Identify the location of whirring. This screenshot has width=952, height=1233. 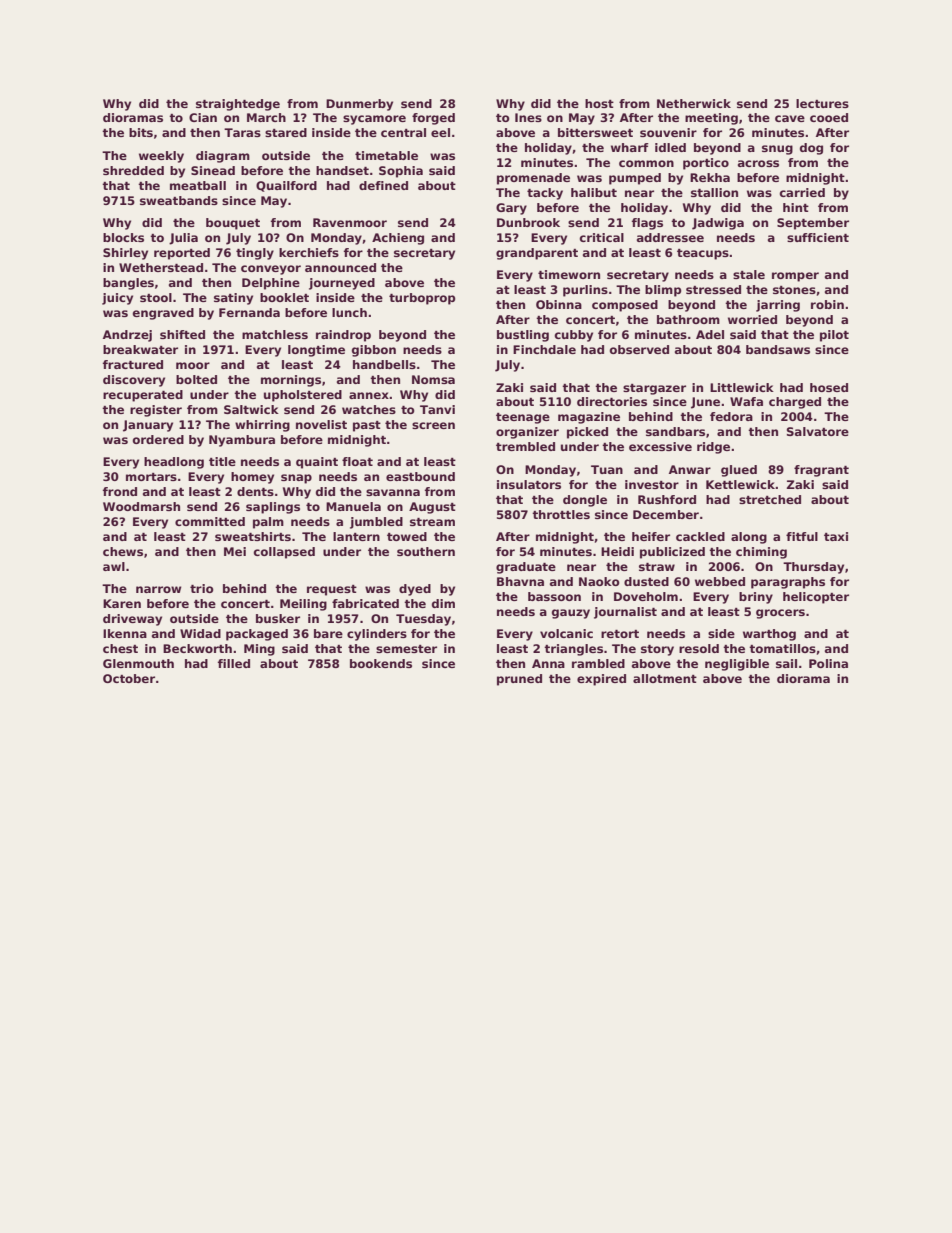
(262, 426).
